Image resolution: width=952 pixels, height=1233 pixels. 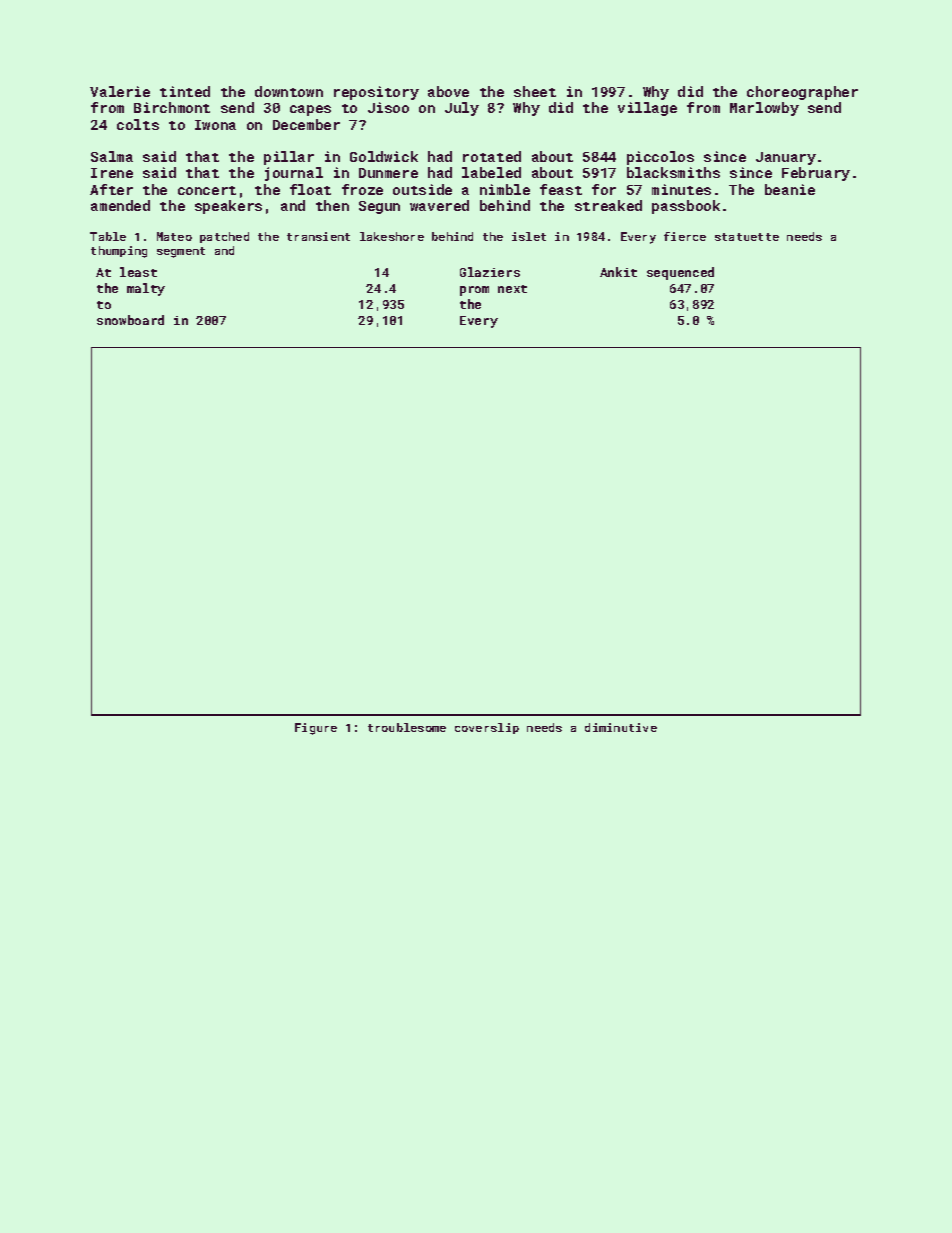 What do you see at coordinates (316, 729) in the page?
I see `Figure` at bounding box center [316, 729].
